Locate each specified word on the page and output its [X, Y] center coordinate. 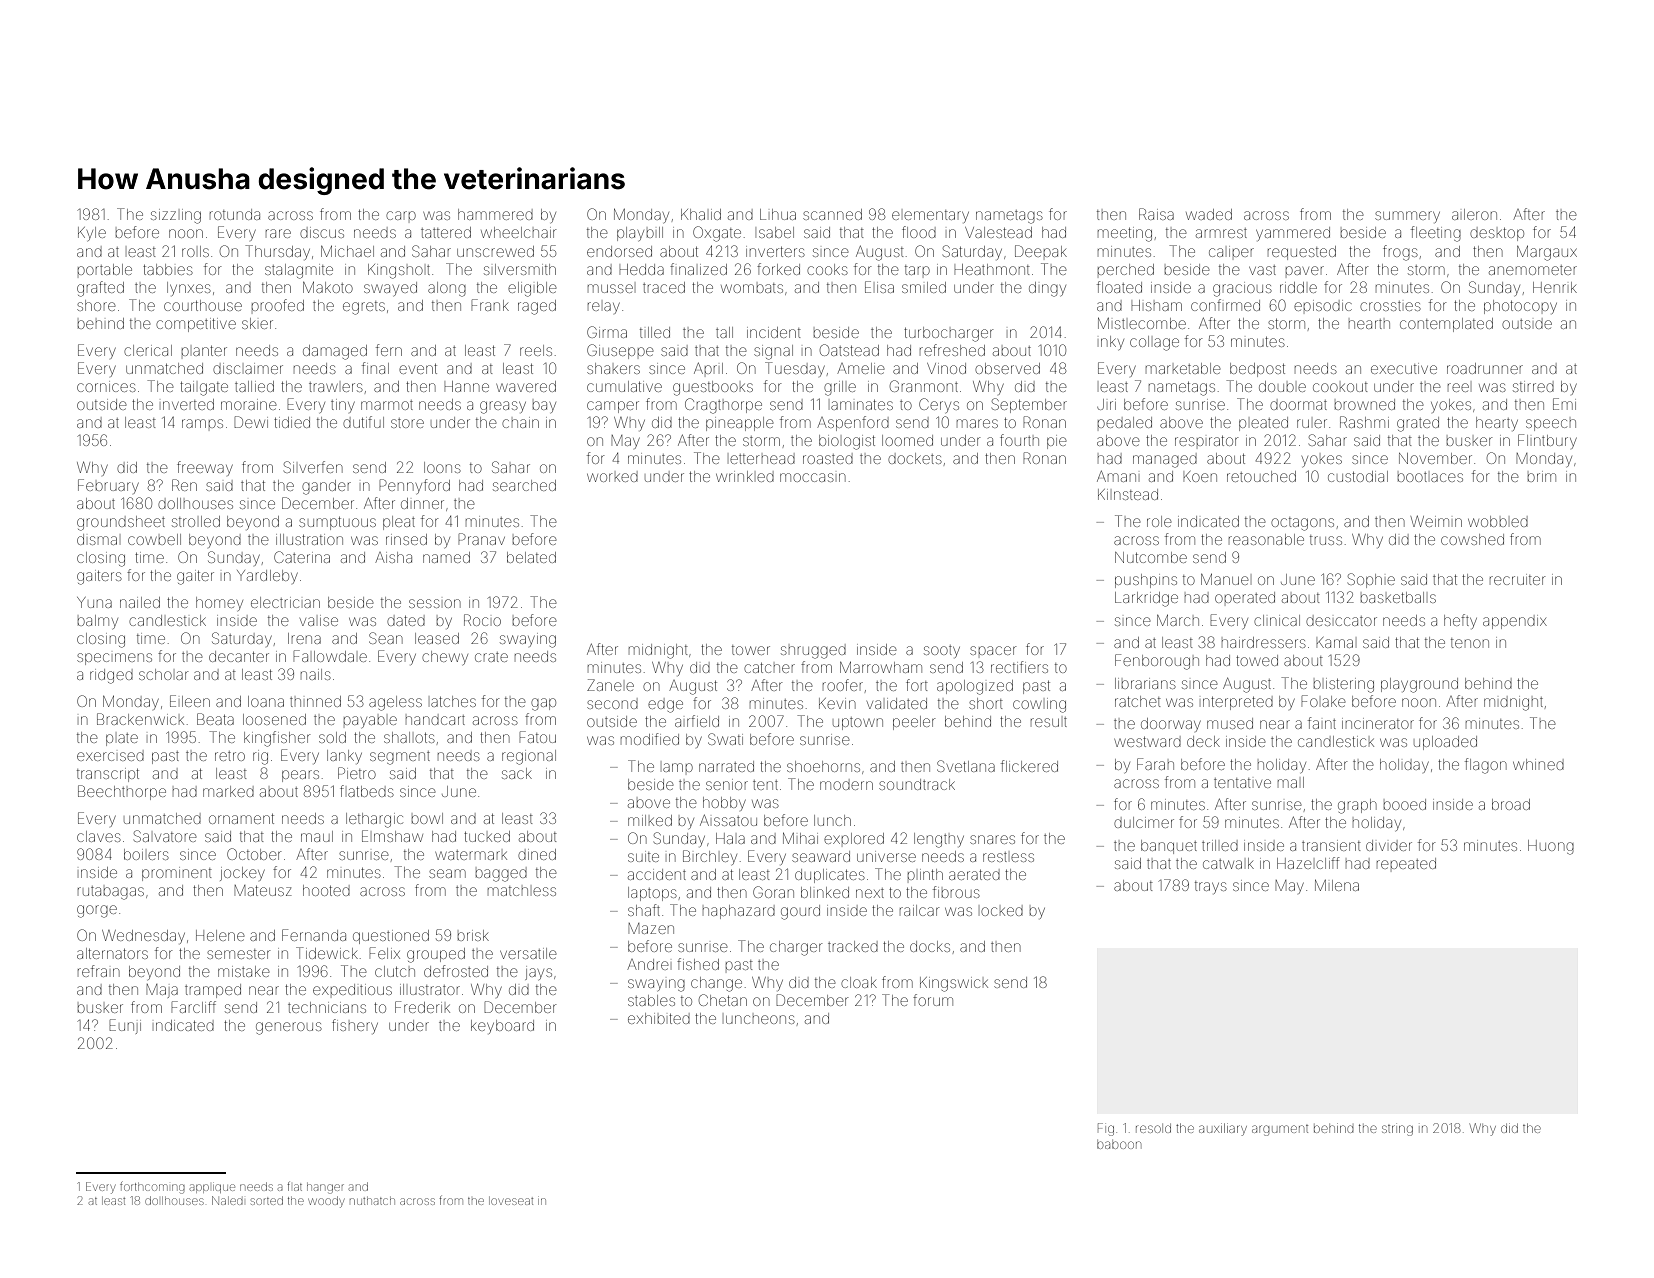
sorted [267, 1200]
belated [531, 557]
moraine [249, 404]
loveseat [512, 1201]
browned [1365, 404]
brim [1542, 476]
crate [491, 657]
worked [612, 477]
